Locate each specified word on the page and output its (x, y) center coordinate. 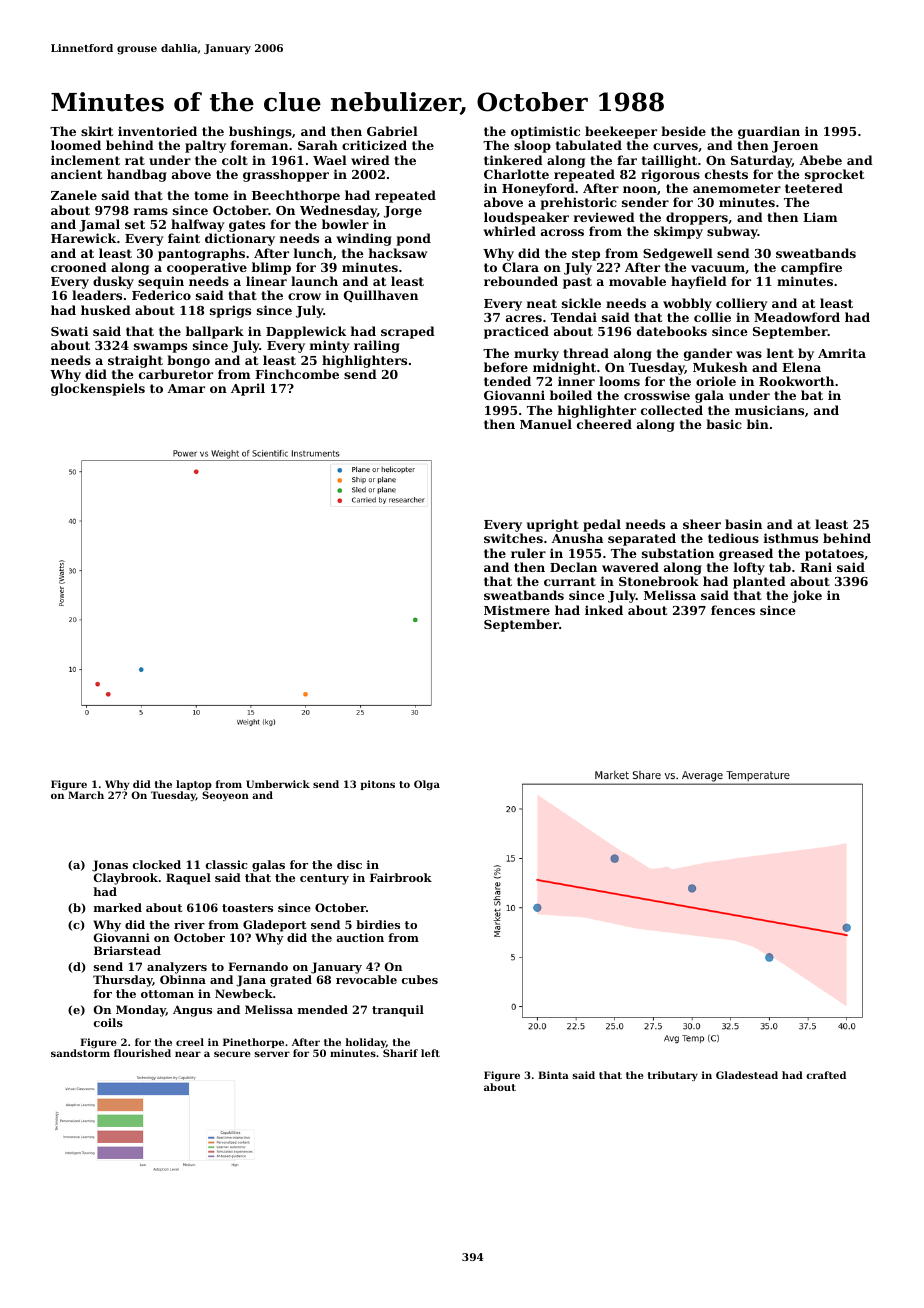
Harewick (83, 238)
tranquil (398, 1011)
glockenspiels (98, 389)
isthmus (791, 538)
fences (733, 610)
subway (732, 232)
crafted (826, 1075)
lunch (313, 253)
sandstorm (80, 1053)
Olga (427, 785)
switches (513, 538)
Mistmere (517, 610)
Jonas (110, 866)
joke (807, 596)
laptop (194, 785)
